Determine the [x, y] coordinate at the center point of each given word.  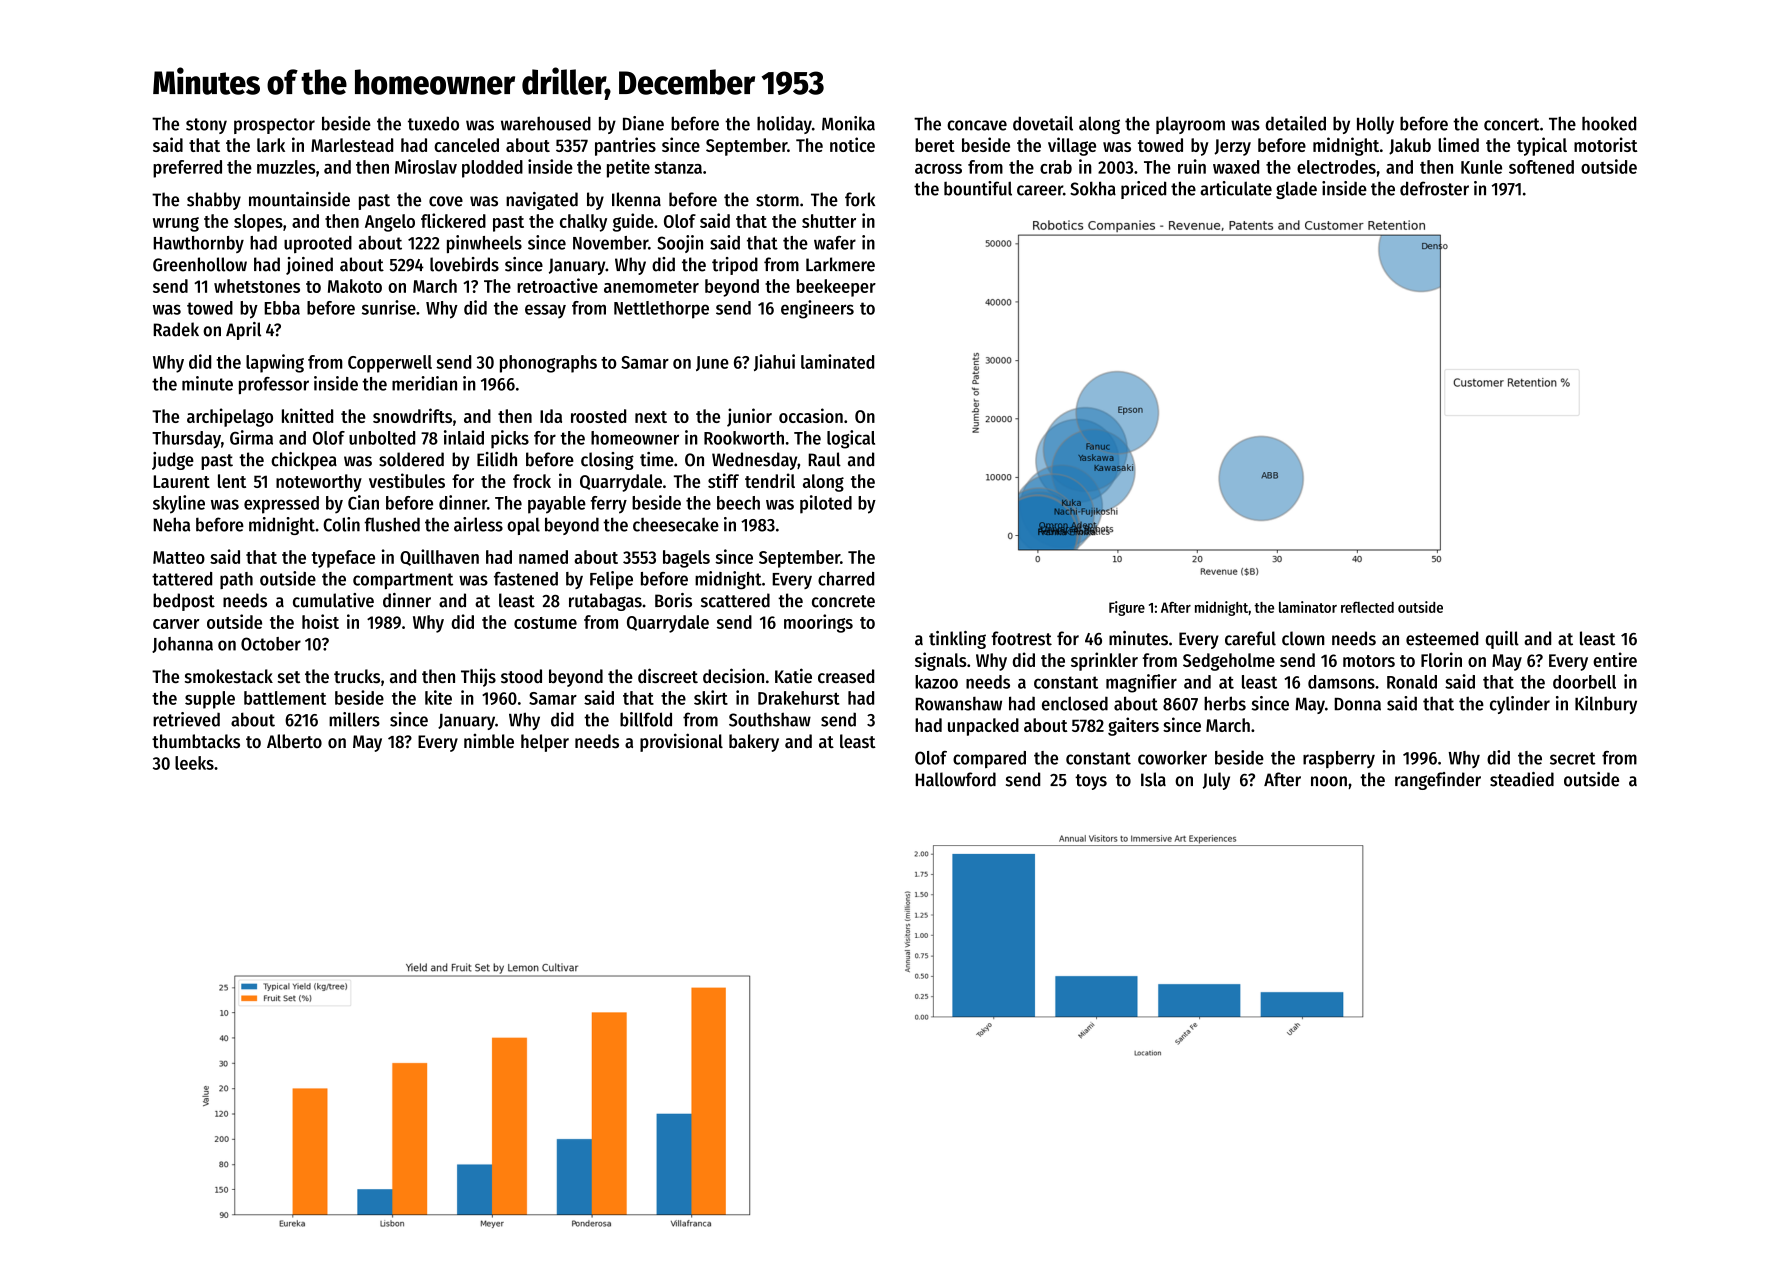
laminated [837, 361]
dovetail [1043, 123]
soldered [411, 459]
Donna [1357, 704]
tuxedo [433, 123]
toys [1091, 782]
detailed [1296, 123]
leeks [194, 763]
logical [851, 439]
